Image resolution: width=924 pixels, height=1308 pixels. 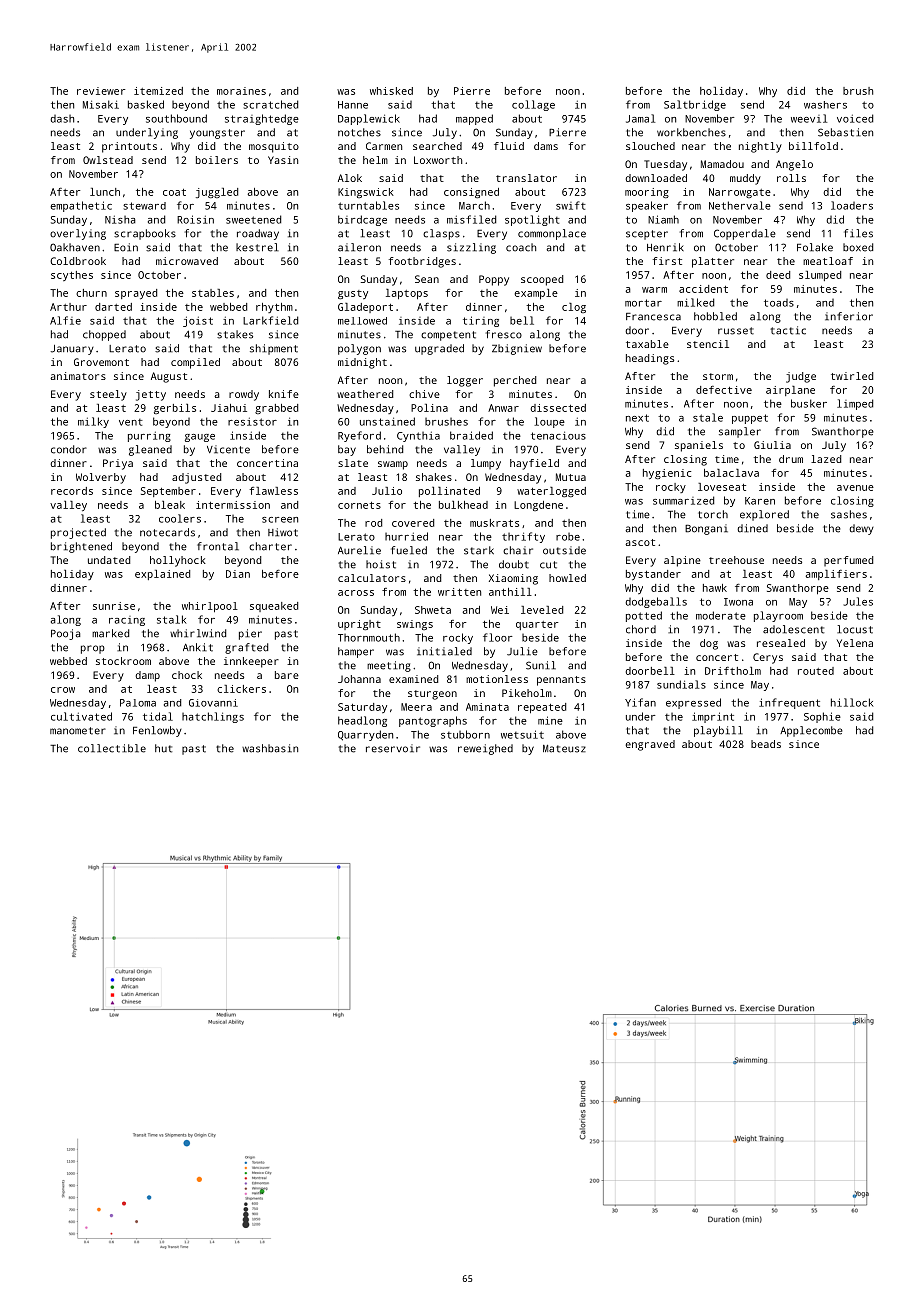 What do you see at coordinates (858, 247) in the image?
I see `boxed` at bounding box center [858, 247].
